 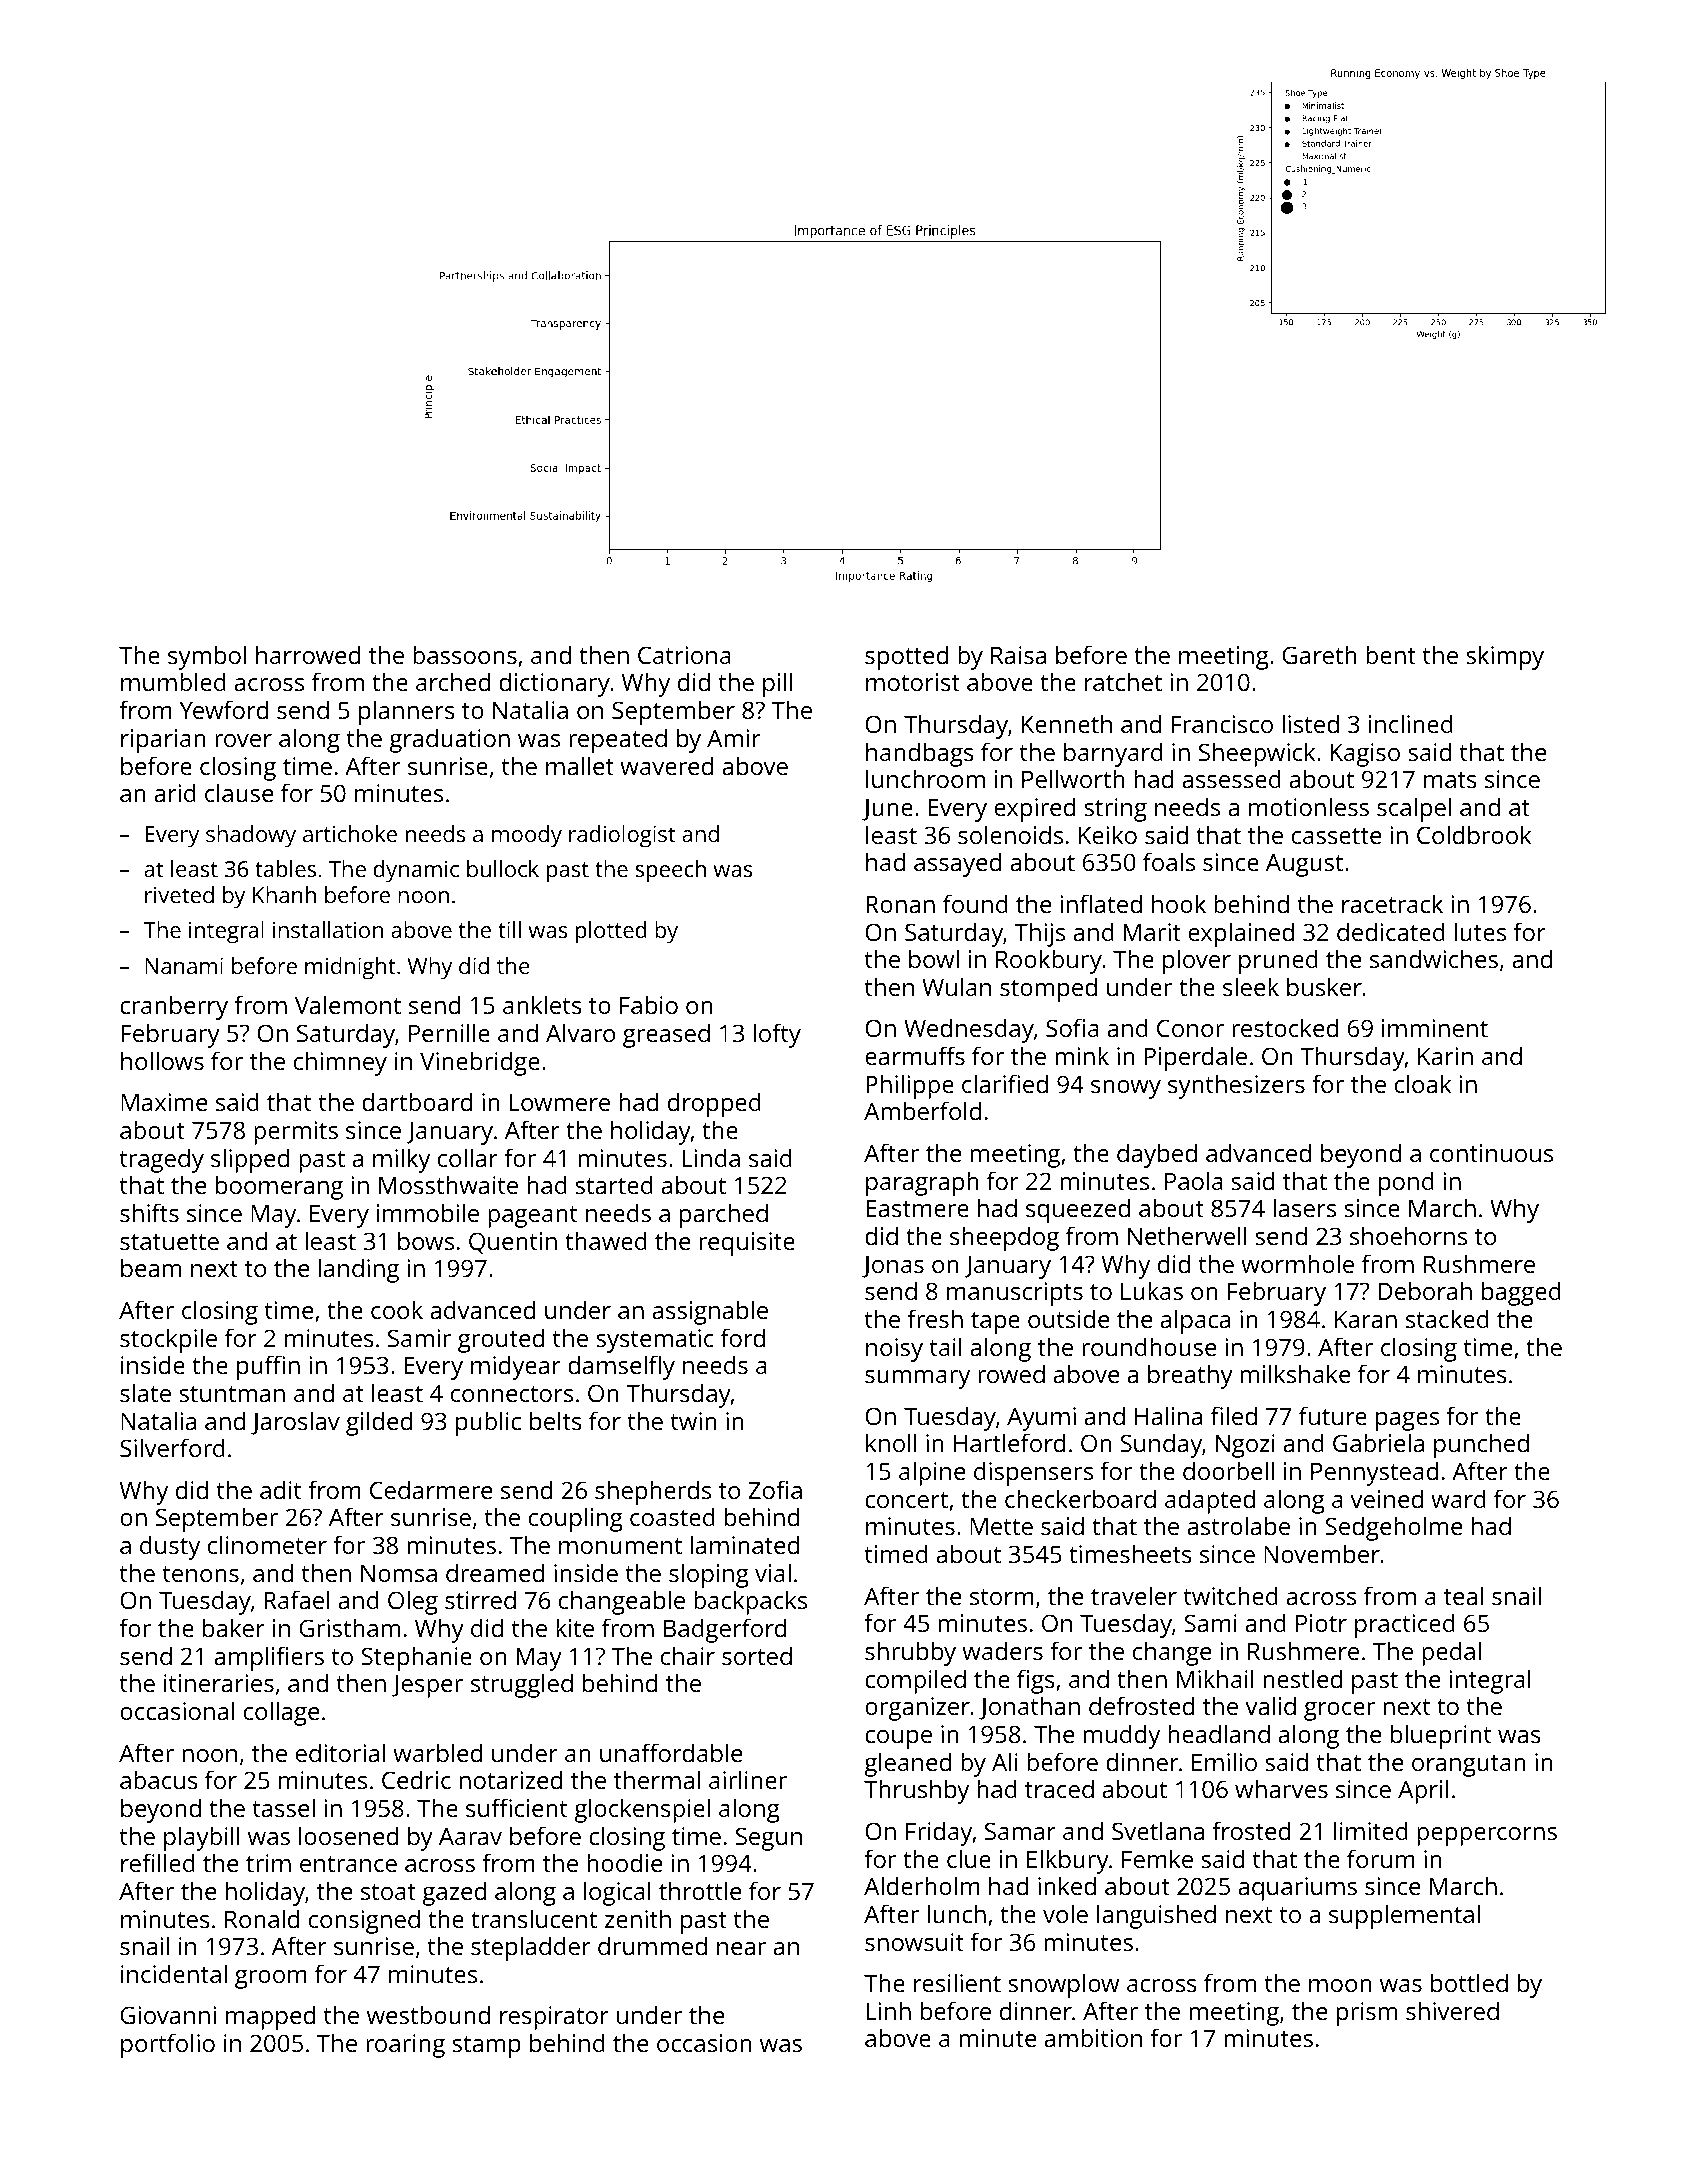 I want to click on continuous, so click(x=1491, y=1153).
